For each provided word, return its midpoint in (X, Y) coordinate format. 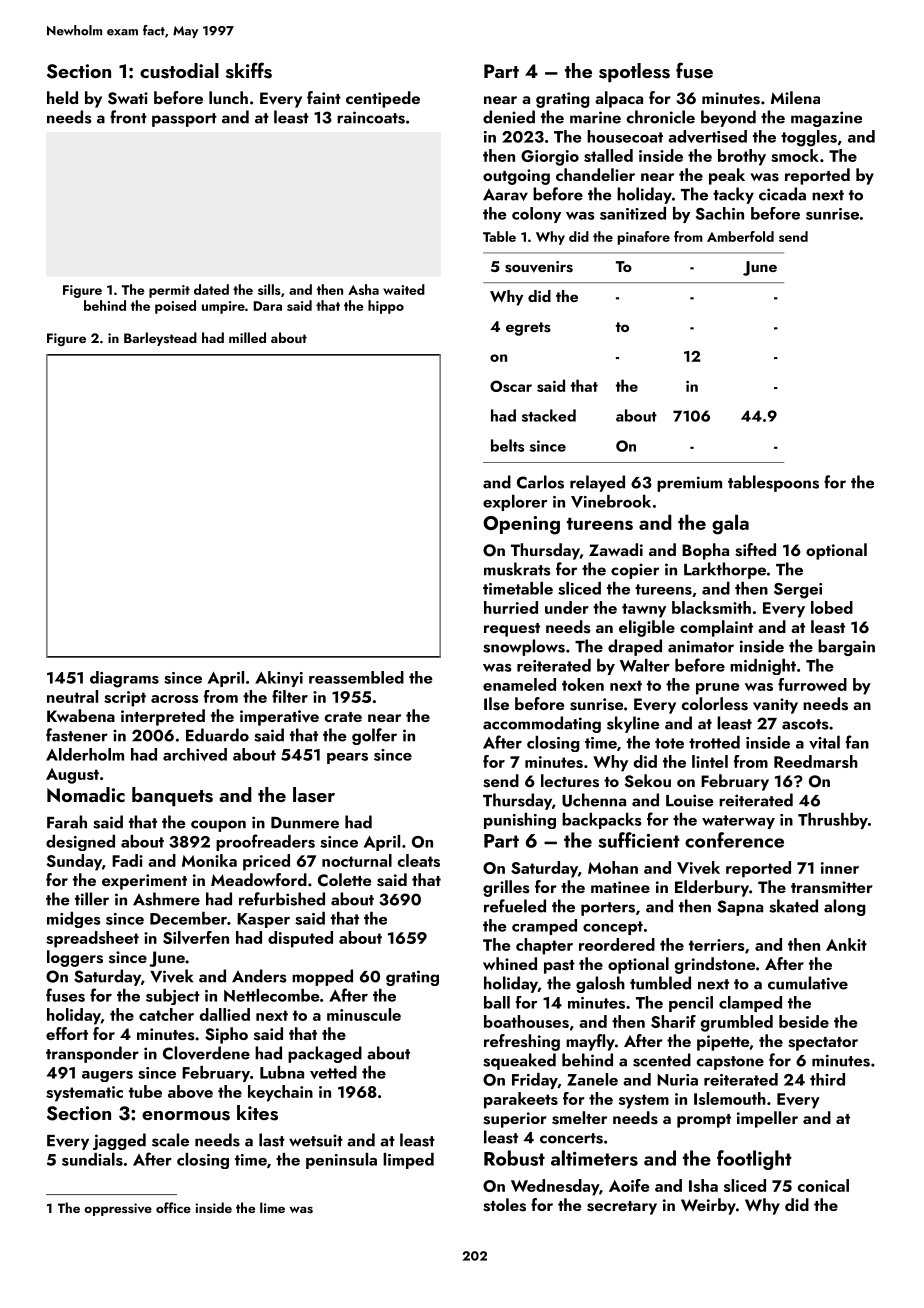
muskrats (517, 569)
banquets (172, 796)
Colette (344, 879)
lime (272, 1207)
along (845, 907)
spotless (634, 72)
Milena (795, 97)
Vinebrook (611, 501)
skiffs (249, 70)
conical (823, 1185)
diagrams (124, 679)
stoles (504, 1205)
